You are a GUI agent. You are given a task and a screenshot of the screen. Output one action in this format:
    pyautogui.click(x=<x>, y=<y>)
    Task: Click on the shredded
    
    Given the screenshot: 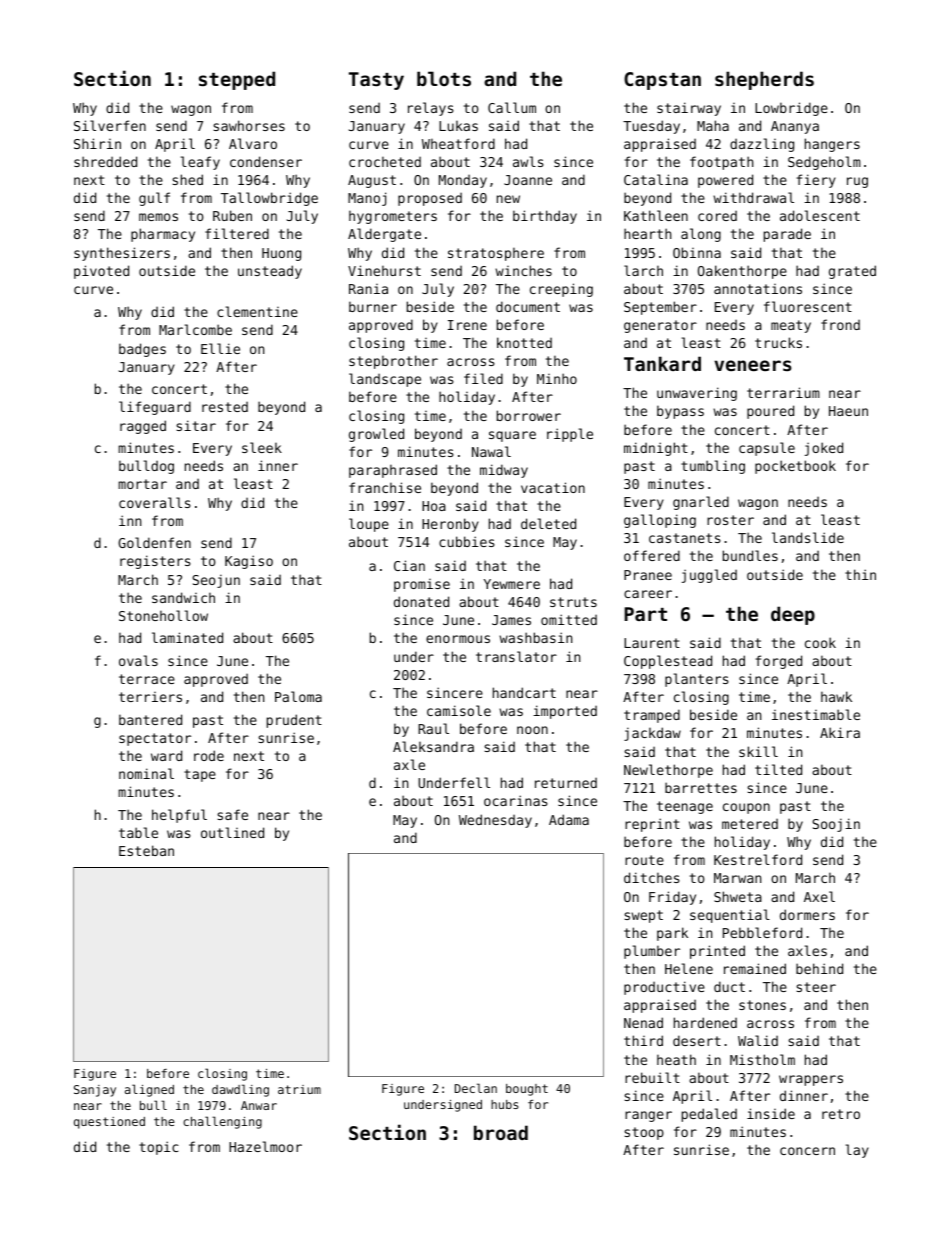 What is the action you would take?
    pyautogui.click(x=105, y=161)
